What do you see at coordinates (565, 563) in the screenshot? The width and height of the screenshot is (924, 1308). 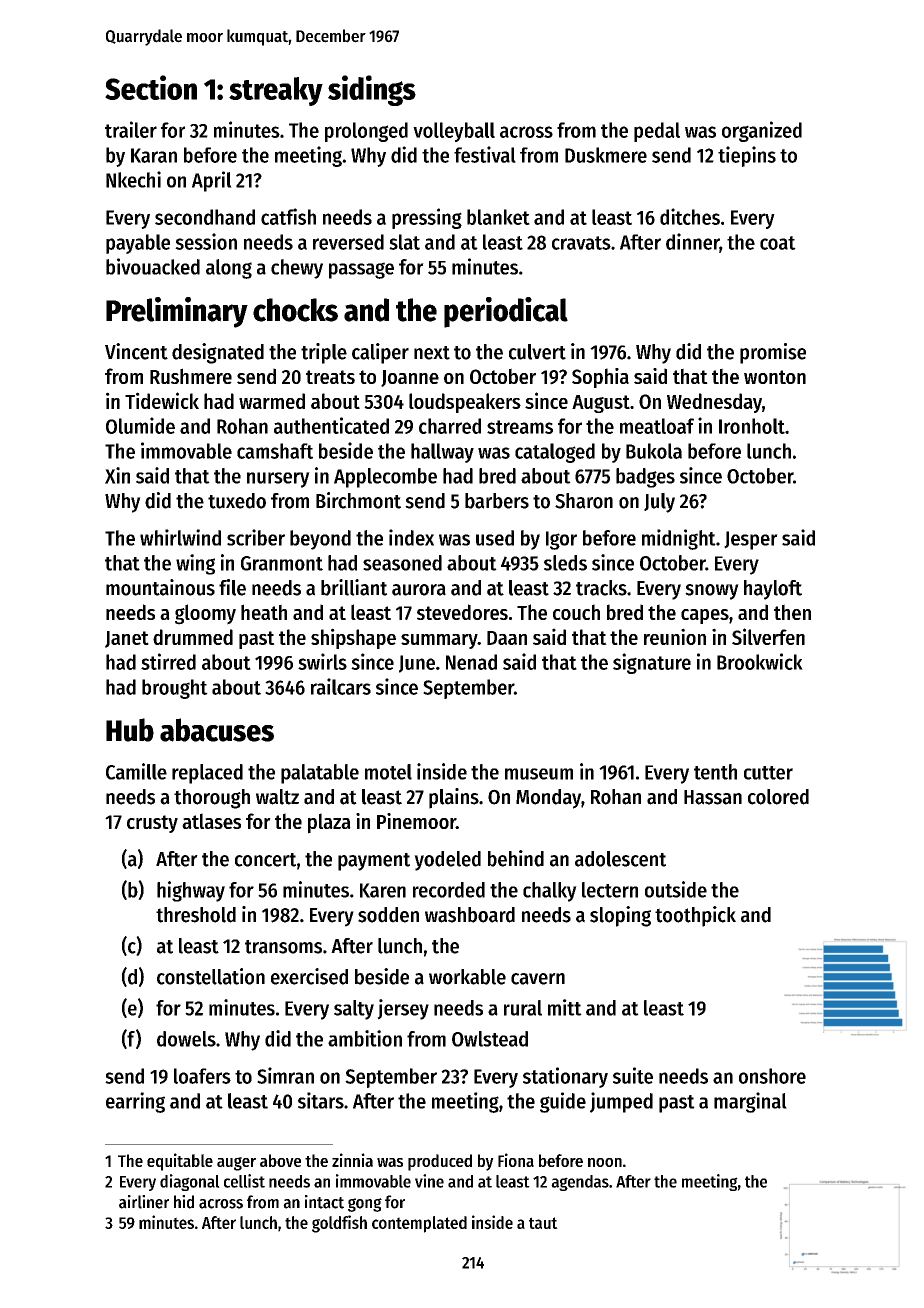 I see `sleds` at bounding box center [565, 563].
